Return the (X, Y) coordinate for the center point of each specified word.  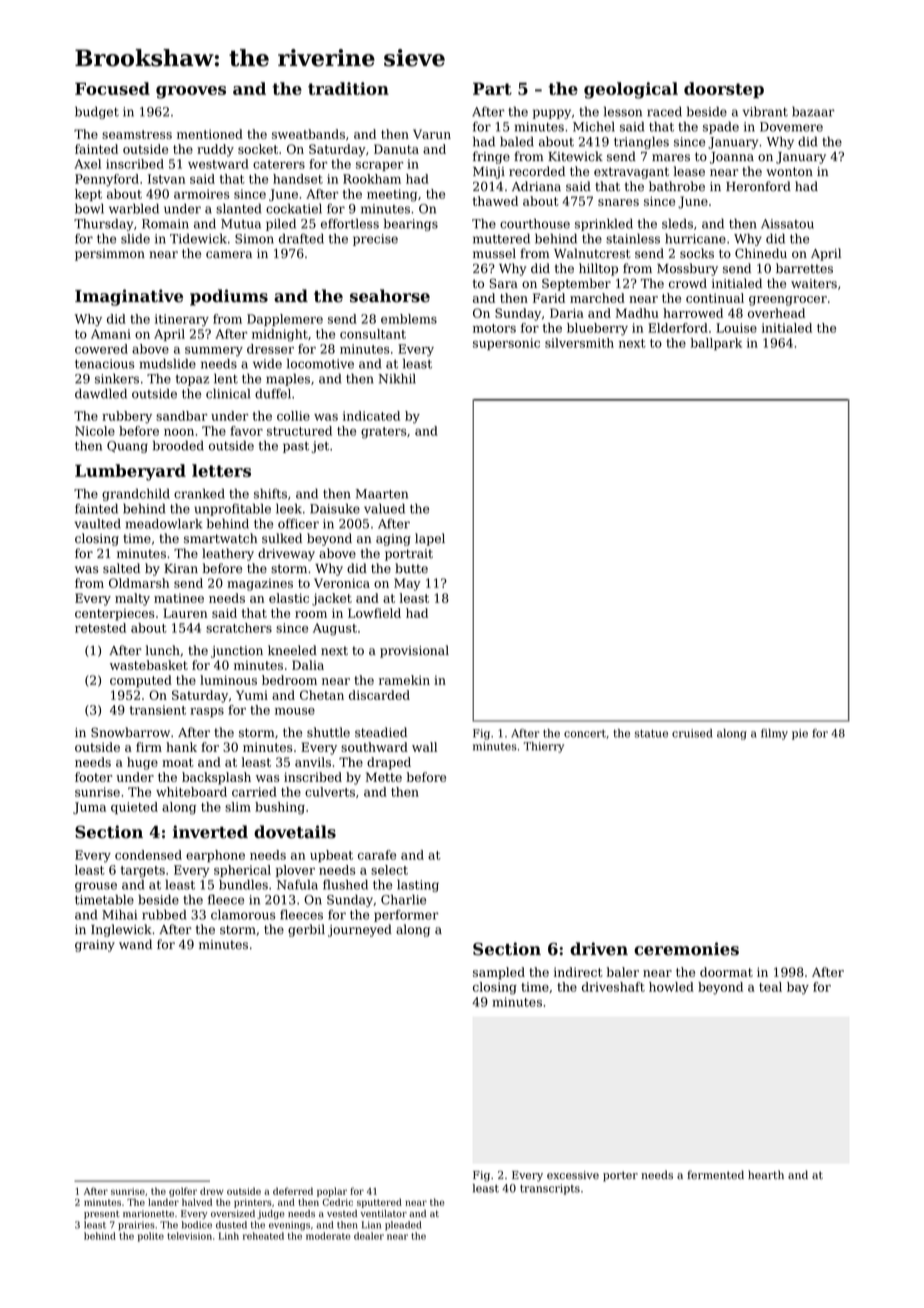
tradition (348, 88)
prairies (136, 1225)
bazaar (813, 112)
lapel (430, 539)
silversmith (579, 343)
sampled (499, 973)
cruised (692, 733)
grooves (191, 92)
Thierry (543, 747)
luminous (228, 680)
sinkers (117, 378)
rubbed (164, 914)
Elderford (678, 328)
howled (671, 987)
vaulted (97, 523)
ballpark (716, 344)
